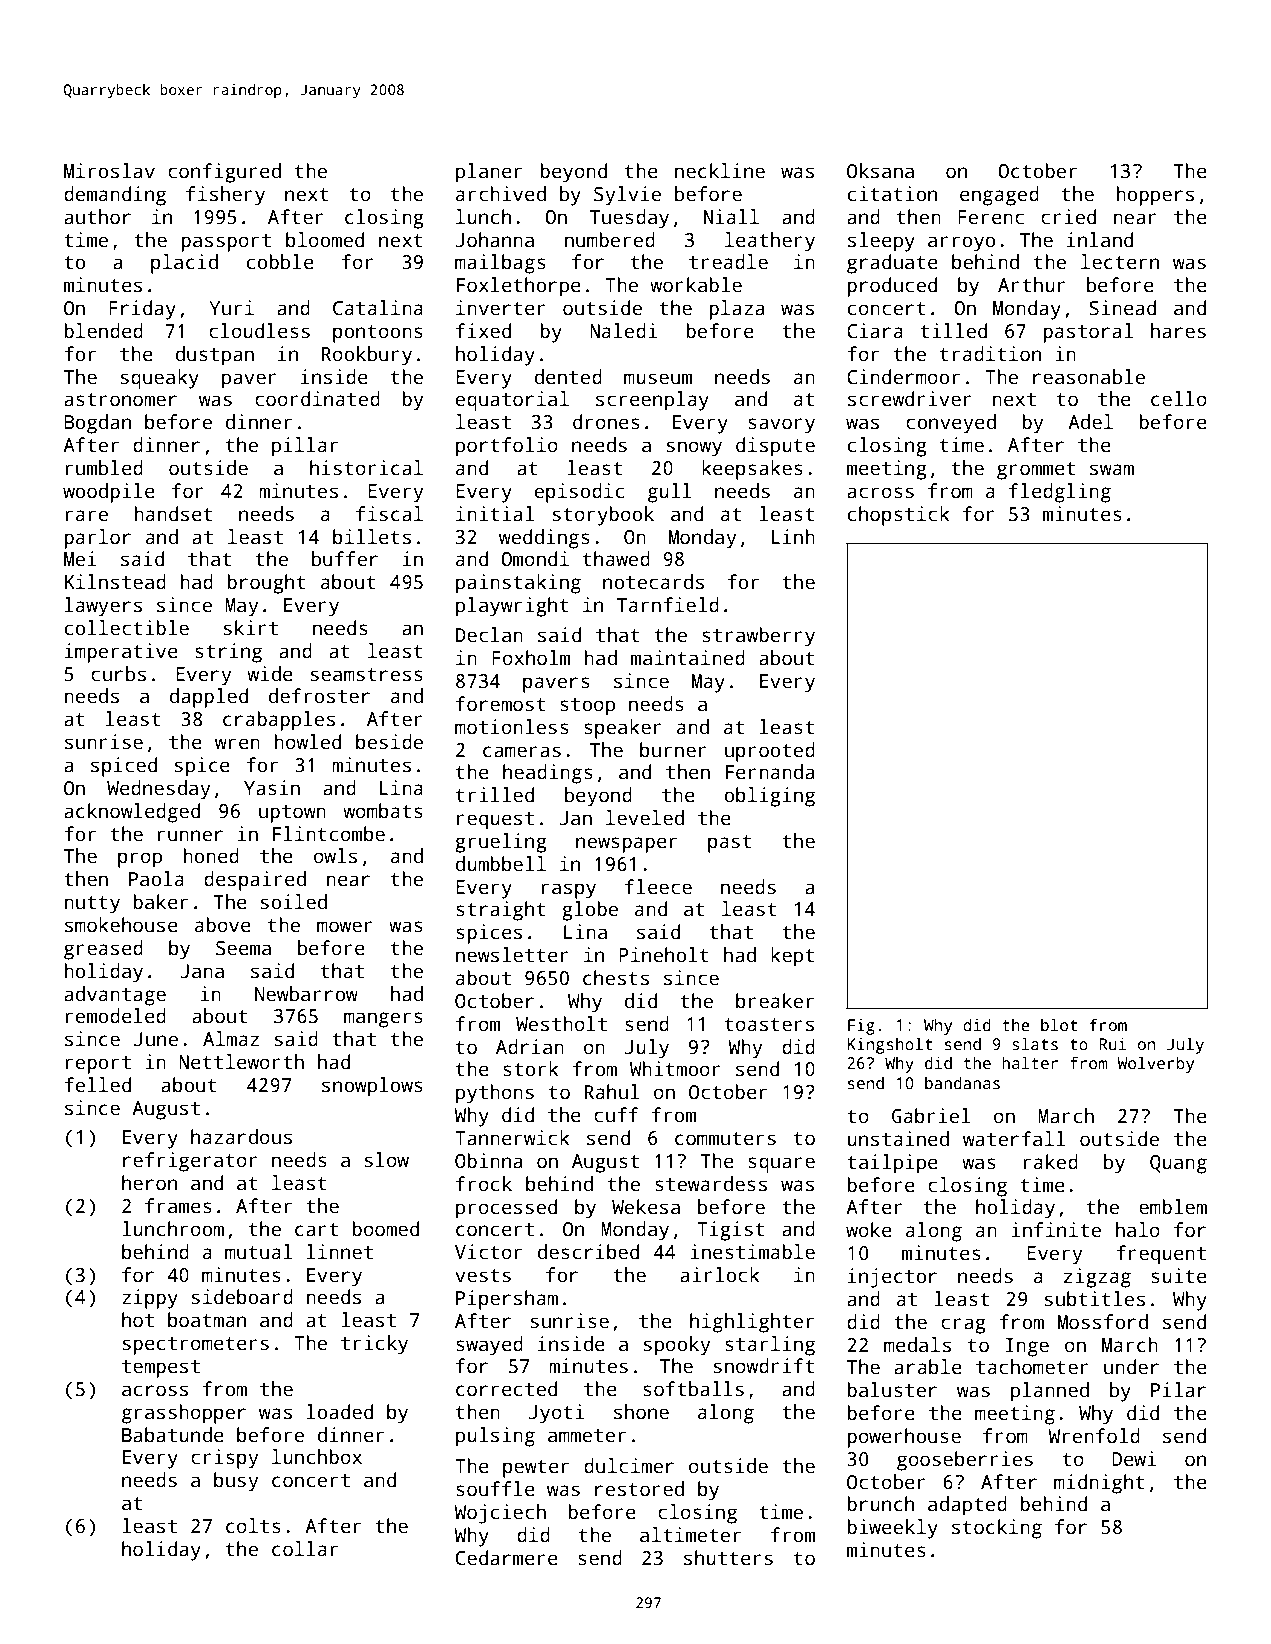 The width and height of the image is (1271, 1644). Describe the element at coordinates (120, 400) in the image. I see `astronomer` at that location.
